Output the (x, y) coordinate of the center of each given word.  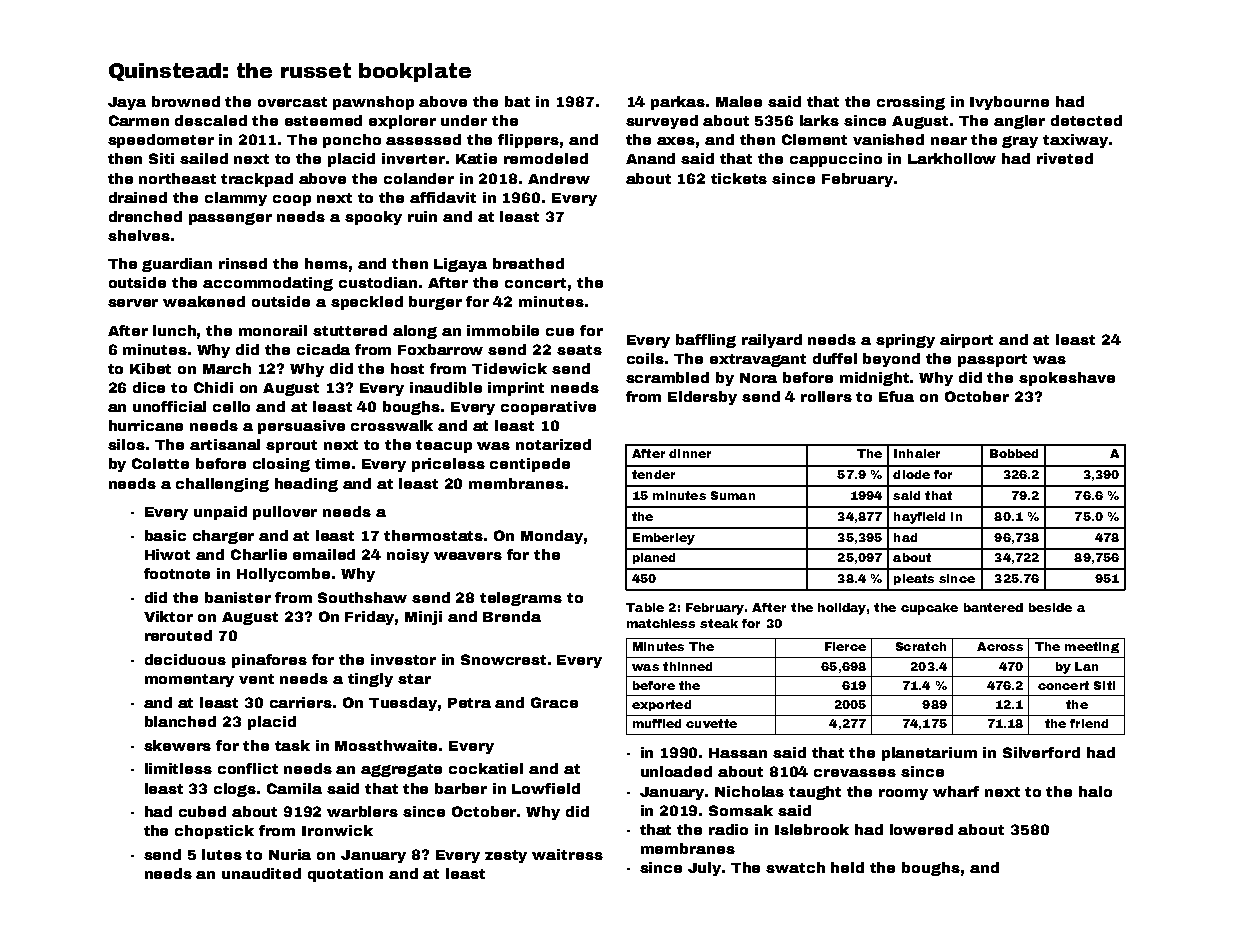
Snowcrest (503, 659)
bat (517, 101)
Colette (160, 463)
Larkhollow (952, 158)
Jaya (127, 103)
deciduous (185, 659)
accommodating (268, 284)
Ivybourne (1009, 103)
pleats (914, 579)
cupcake (929, 609)
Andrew (559, 178)
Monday (552, 537)
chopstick (214, 832)
